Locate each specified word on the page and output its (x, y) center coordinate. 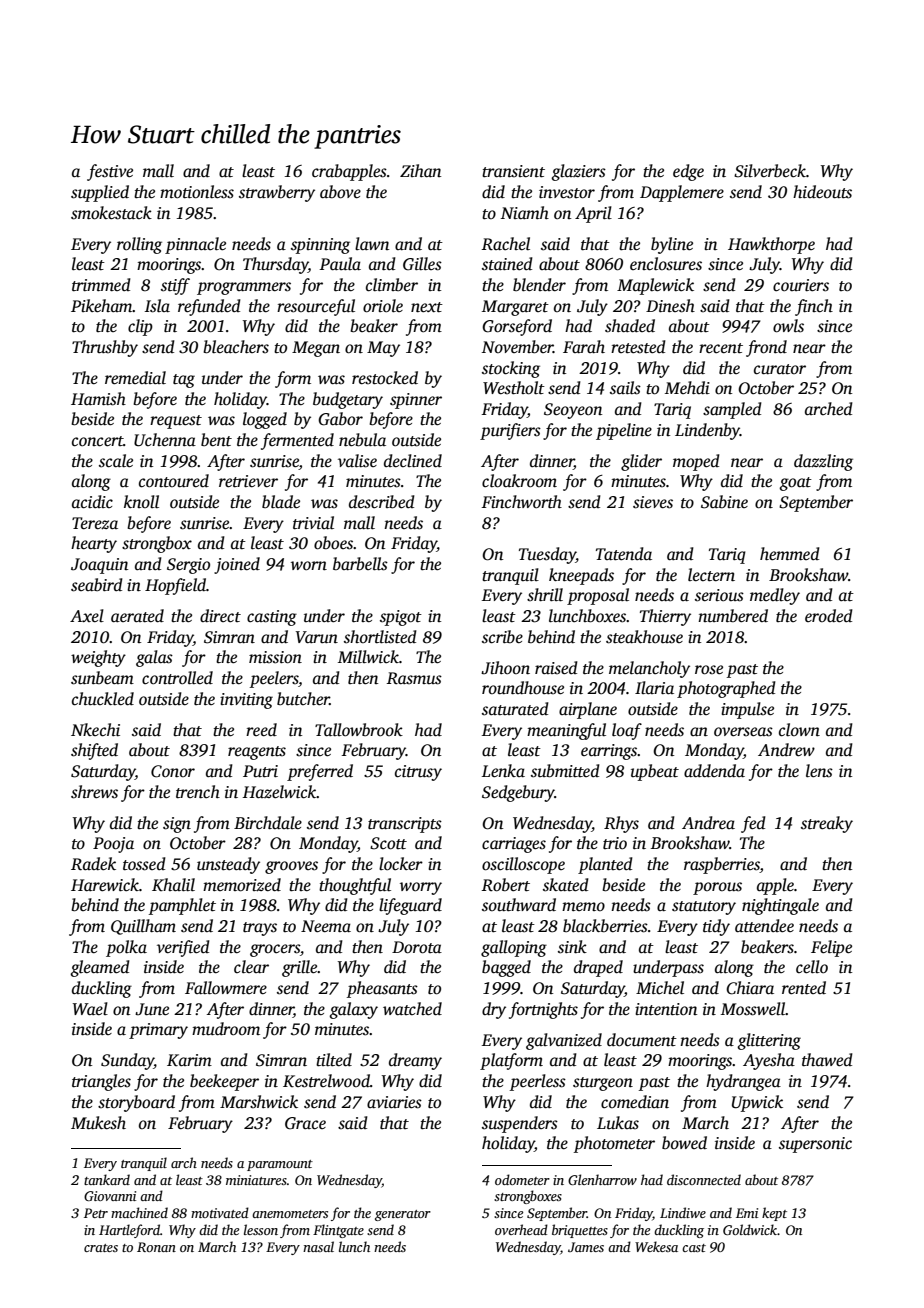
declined (413, 461)
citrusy (418, 773)
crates (101, 1248)
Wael (90, 1008)
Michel (660, 987)
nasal (318, 1246)
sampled (732, 410)
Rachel (505, 244)
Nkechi (95, 730)
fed (753, 824)
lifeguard (410, 906)
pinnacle (195, 245)
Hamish (98, 399)
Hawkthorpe (771, 245)
